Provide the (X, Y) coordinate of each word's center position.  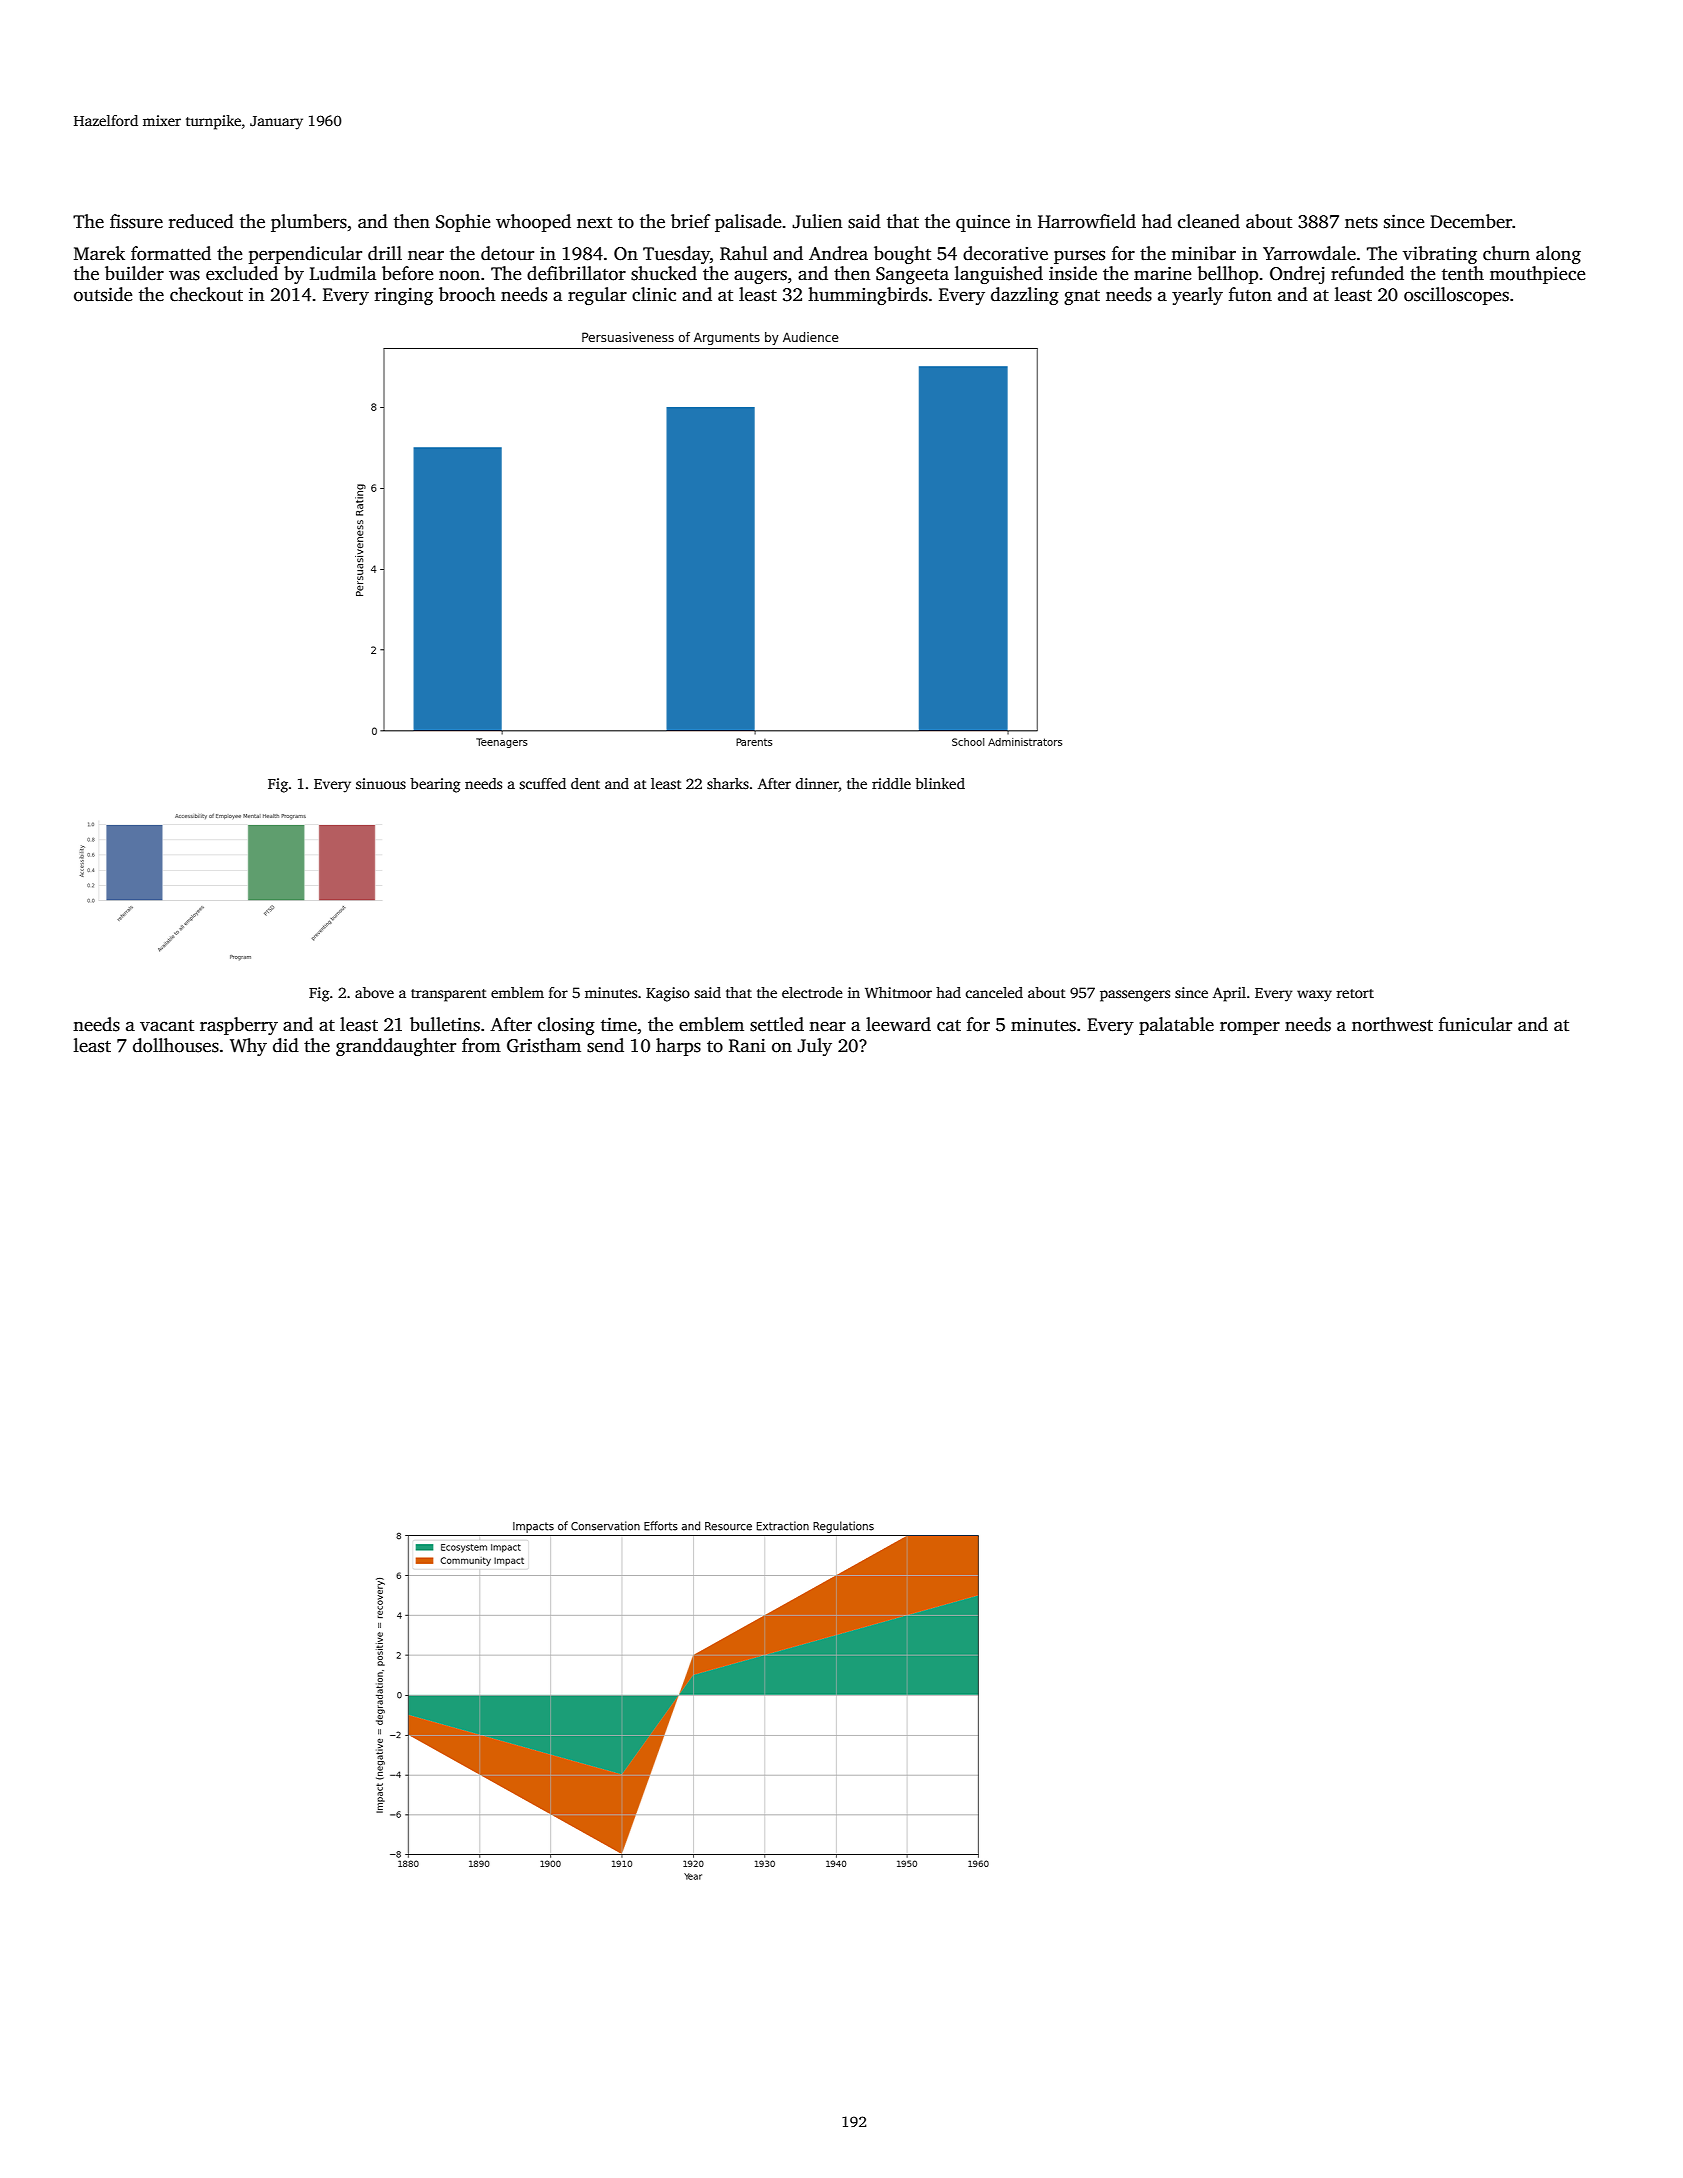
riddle (891, 783)
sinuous (381, 783)
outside (103, 294)
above (374, 992)
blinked (940, 783)
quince (983, 223)
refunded (1367, 273)
